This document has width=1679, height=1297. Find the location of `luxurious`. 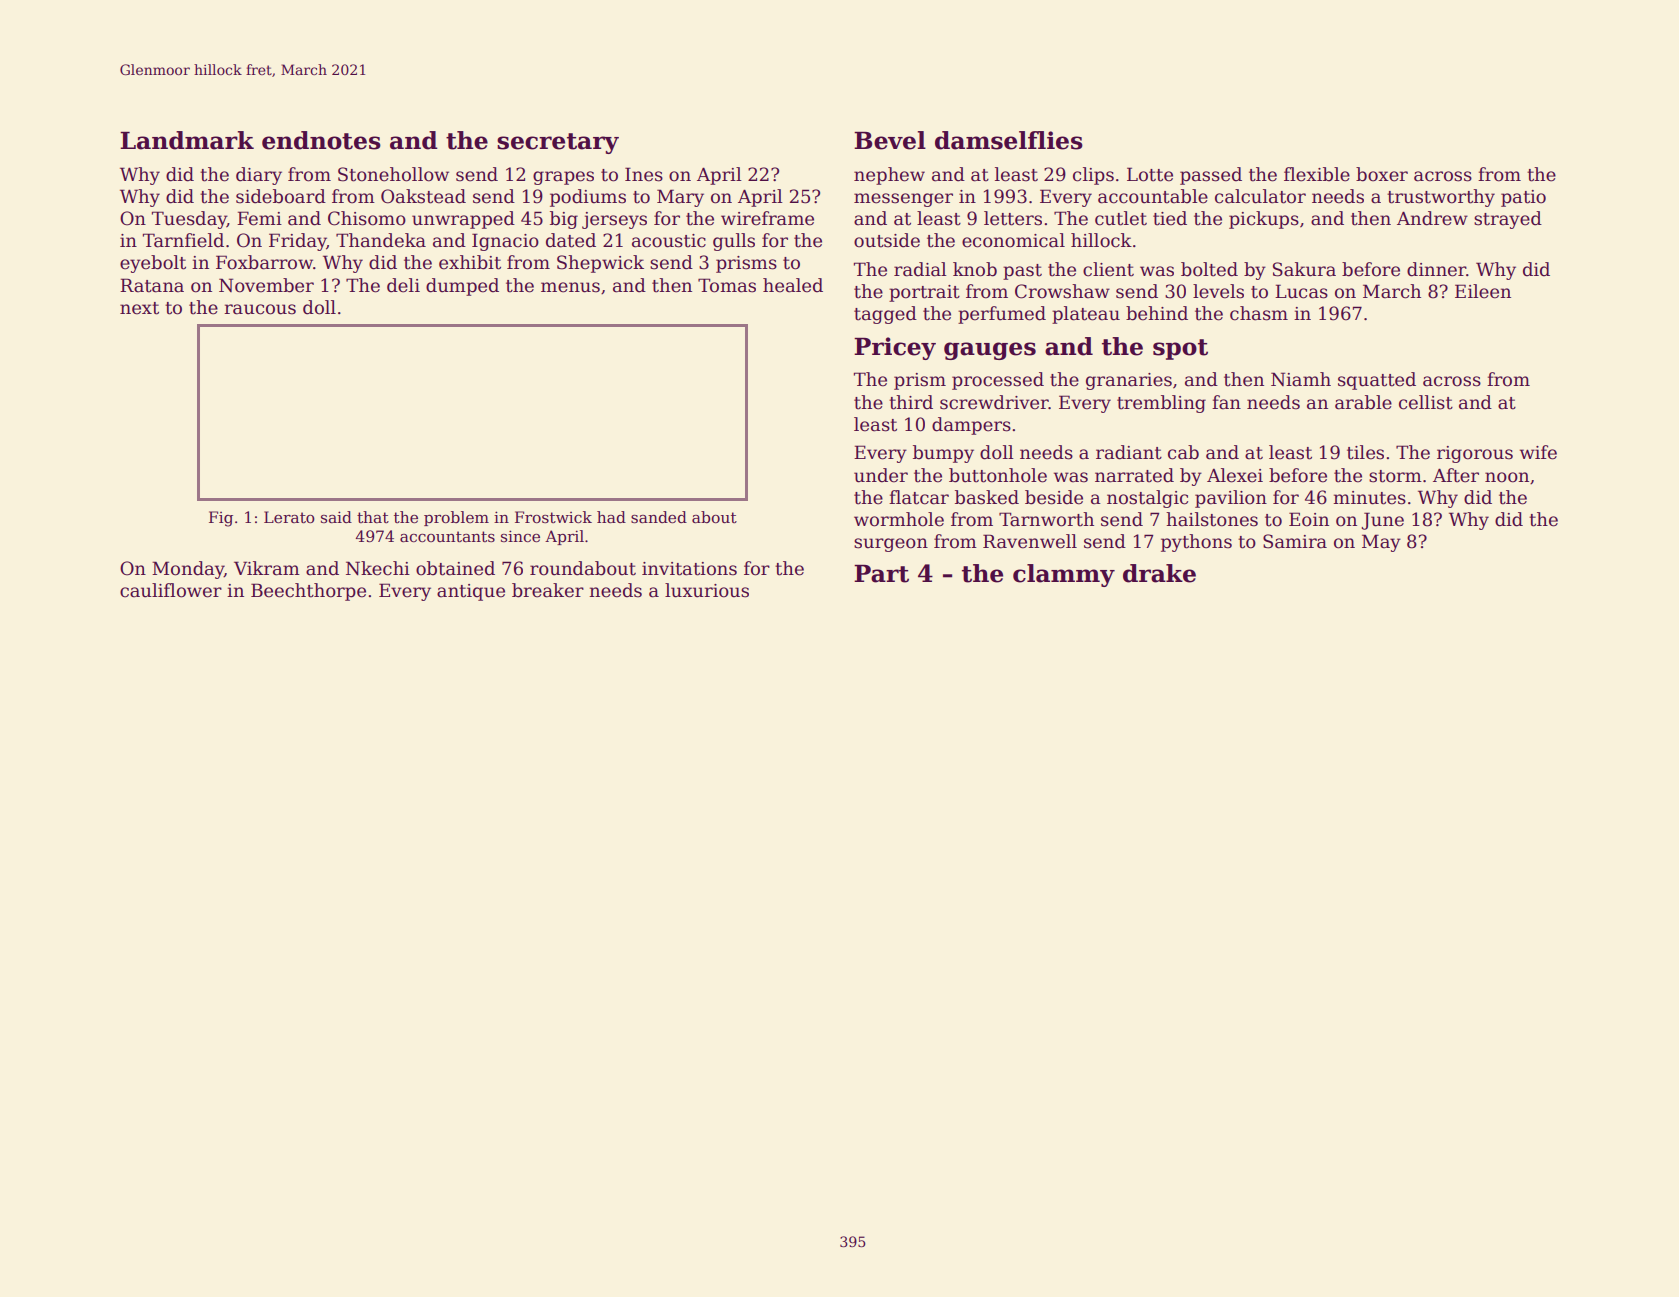

luxurious is located at coordinates (707, 590).
